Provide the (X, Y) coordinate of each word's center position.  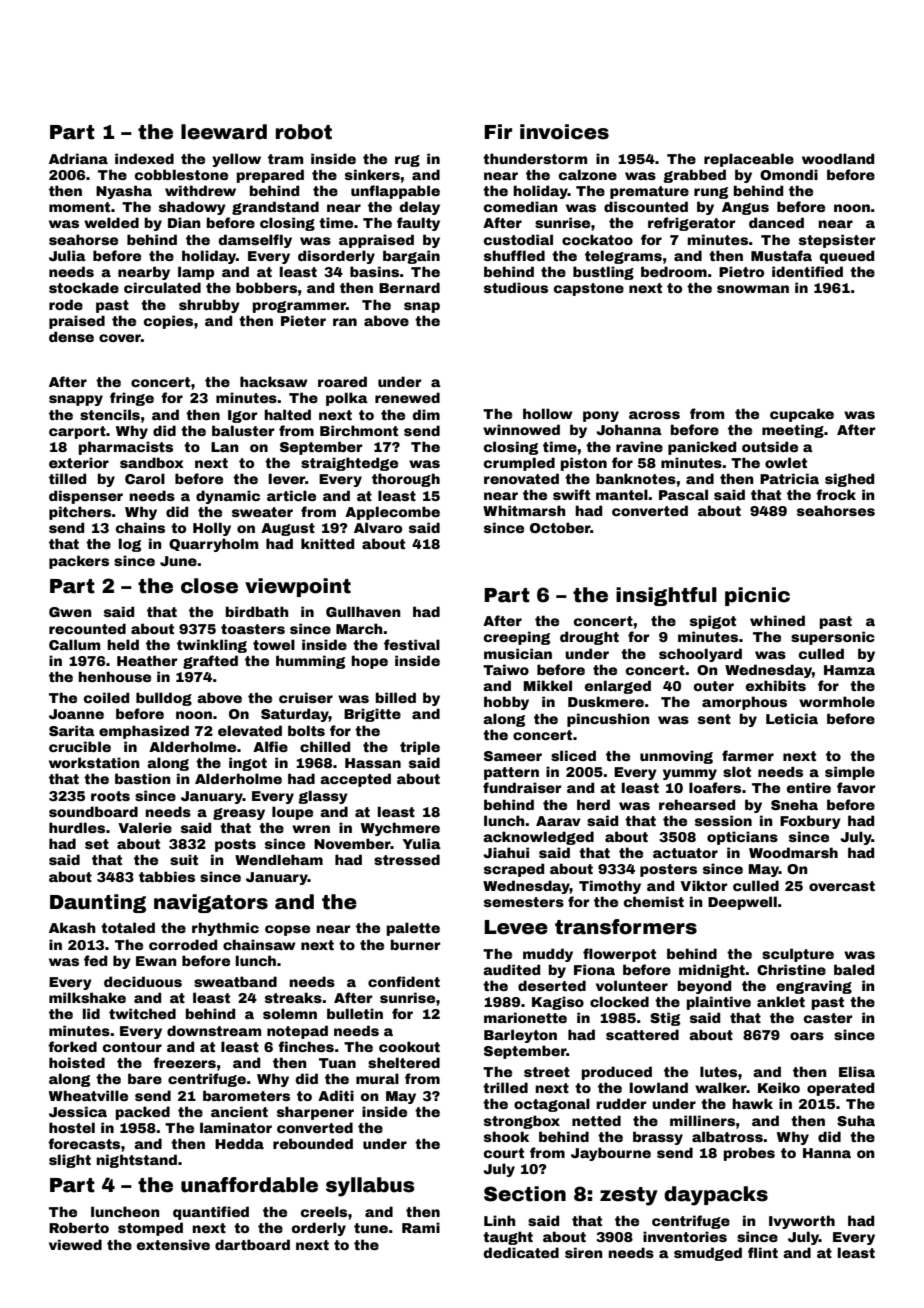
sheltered (404, 1062)
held (123, 644)
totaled (128, 927)
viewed (75, 1244)
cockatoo (597, 239)
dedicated (521, 1252)
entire (809, 787)
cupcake (802, 415)
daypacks (716, 1196)
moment (79, 207)
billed (396, 697)
